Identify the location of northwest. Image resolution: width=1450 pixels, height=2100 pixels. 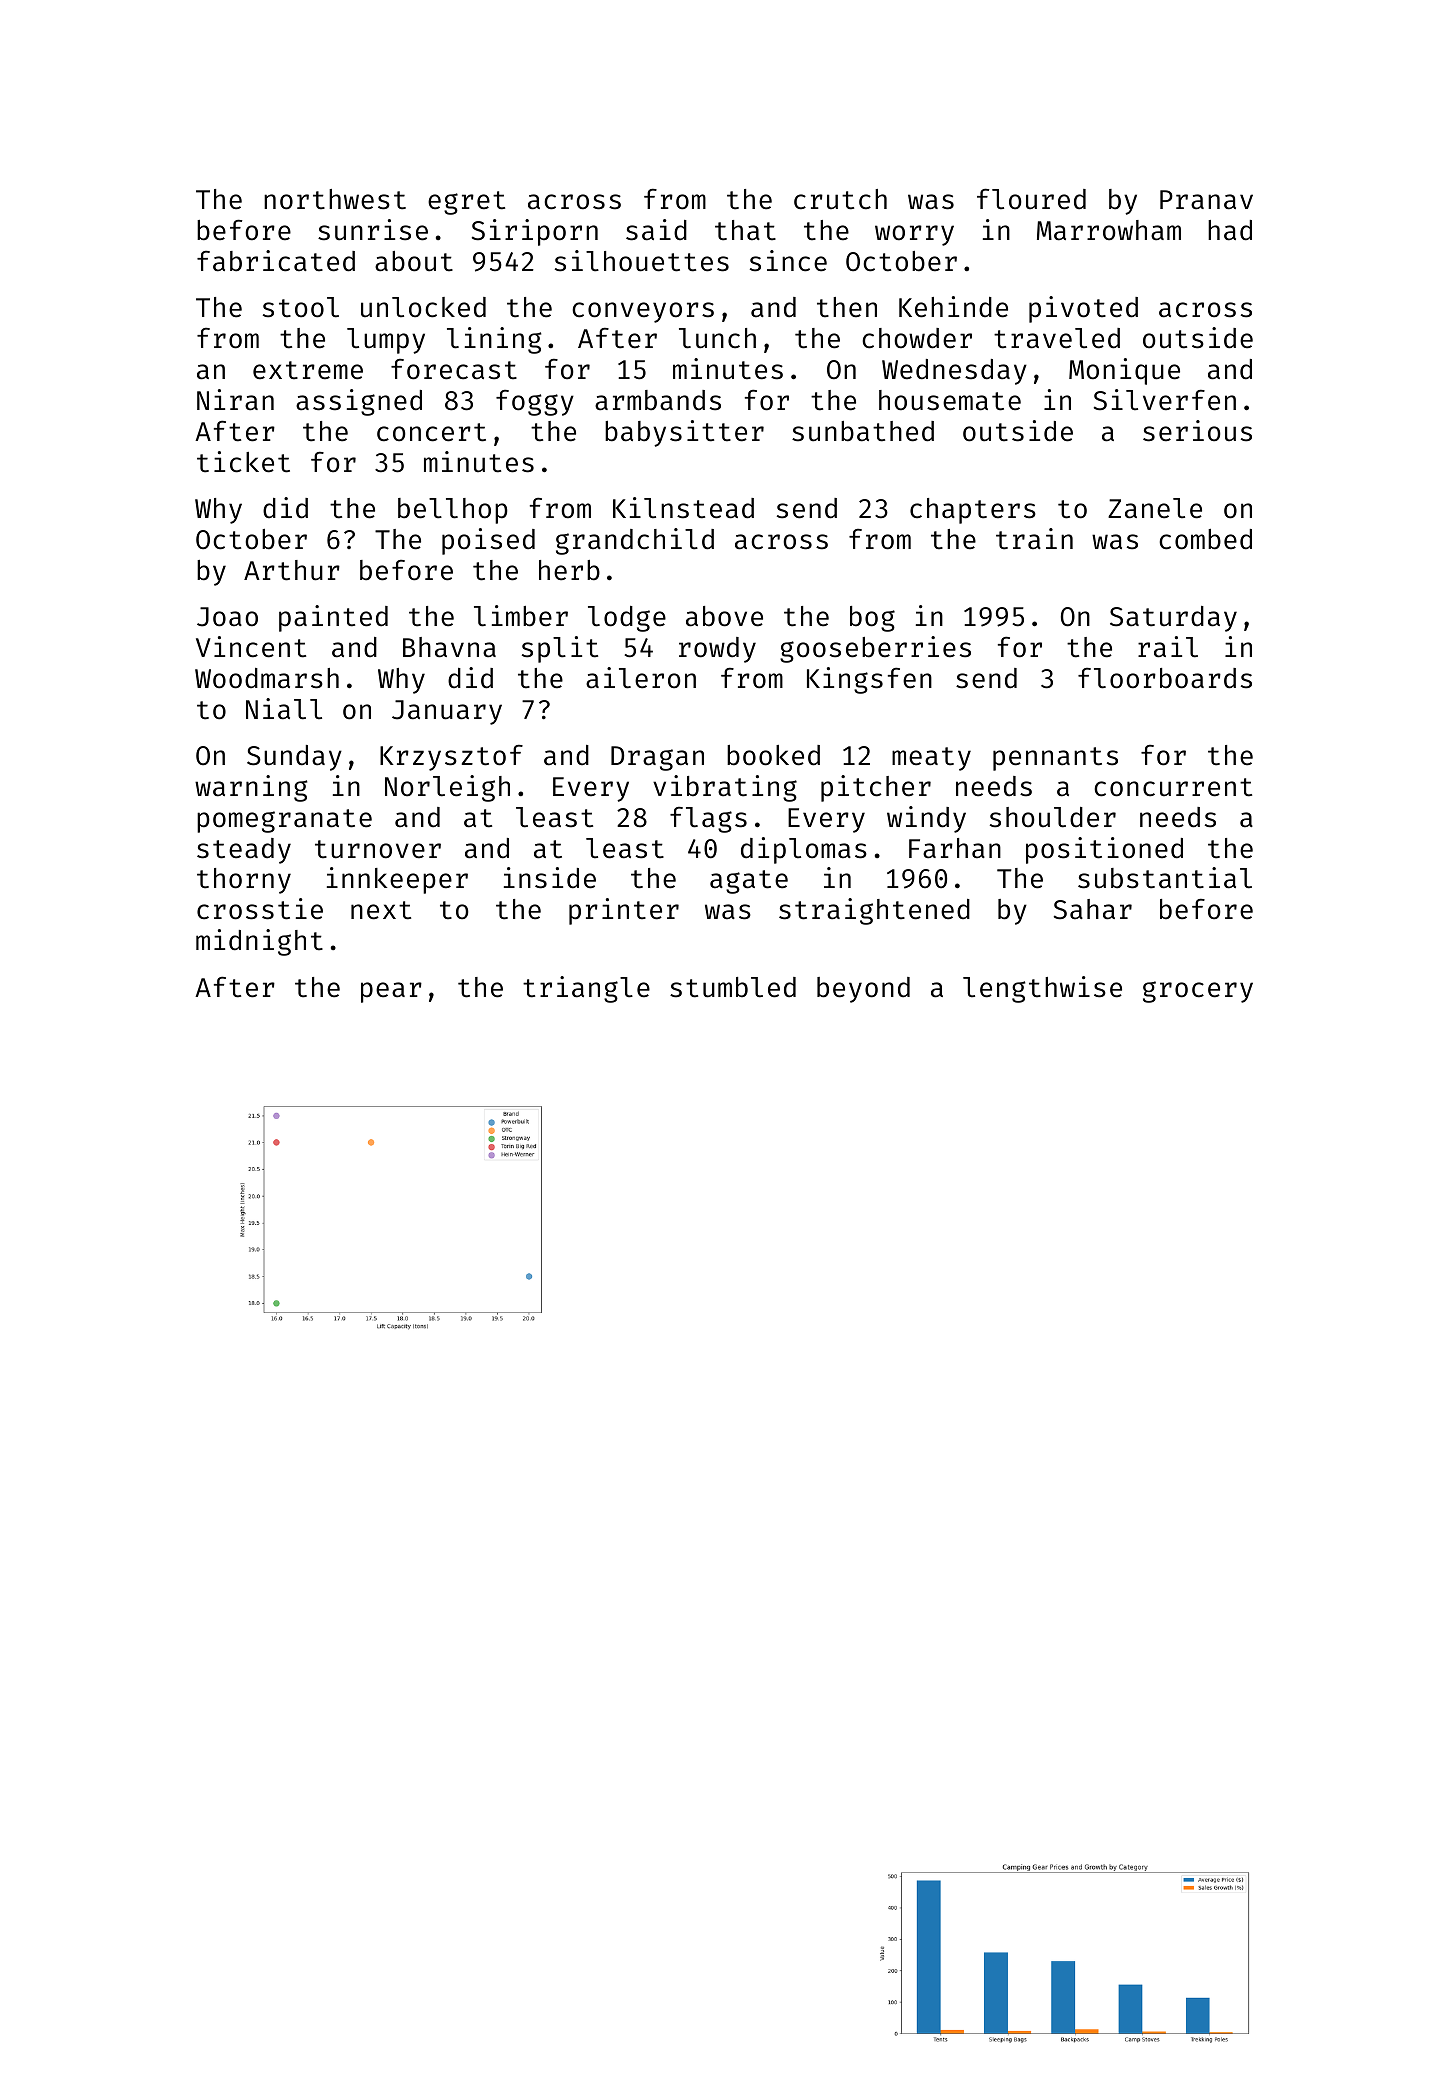
(335, 199).
